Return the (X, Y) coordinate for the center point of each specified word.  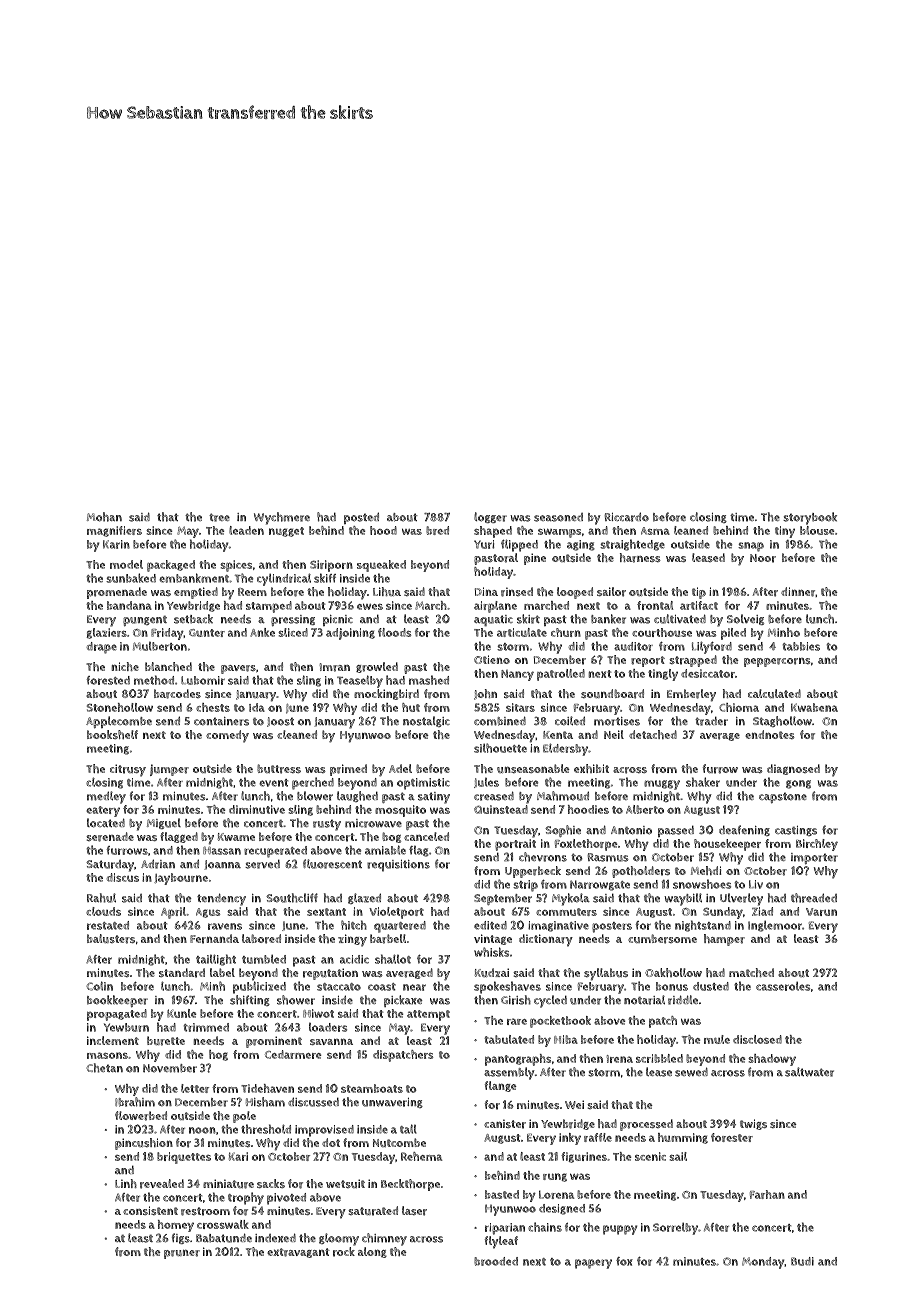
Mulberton (160, 646)
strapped (693, 661)
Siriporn (331, 566)
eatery (103, 811)
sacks (271, 1183)
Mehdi (706, 870)
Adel (400, 768)
